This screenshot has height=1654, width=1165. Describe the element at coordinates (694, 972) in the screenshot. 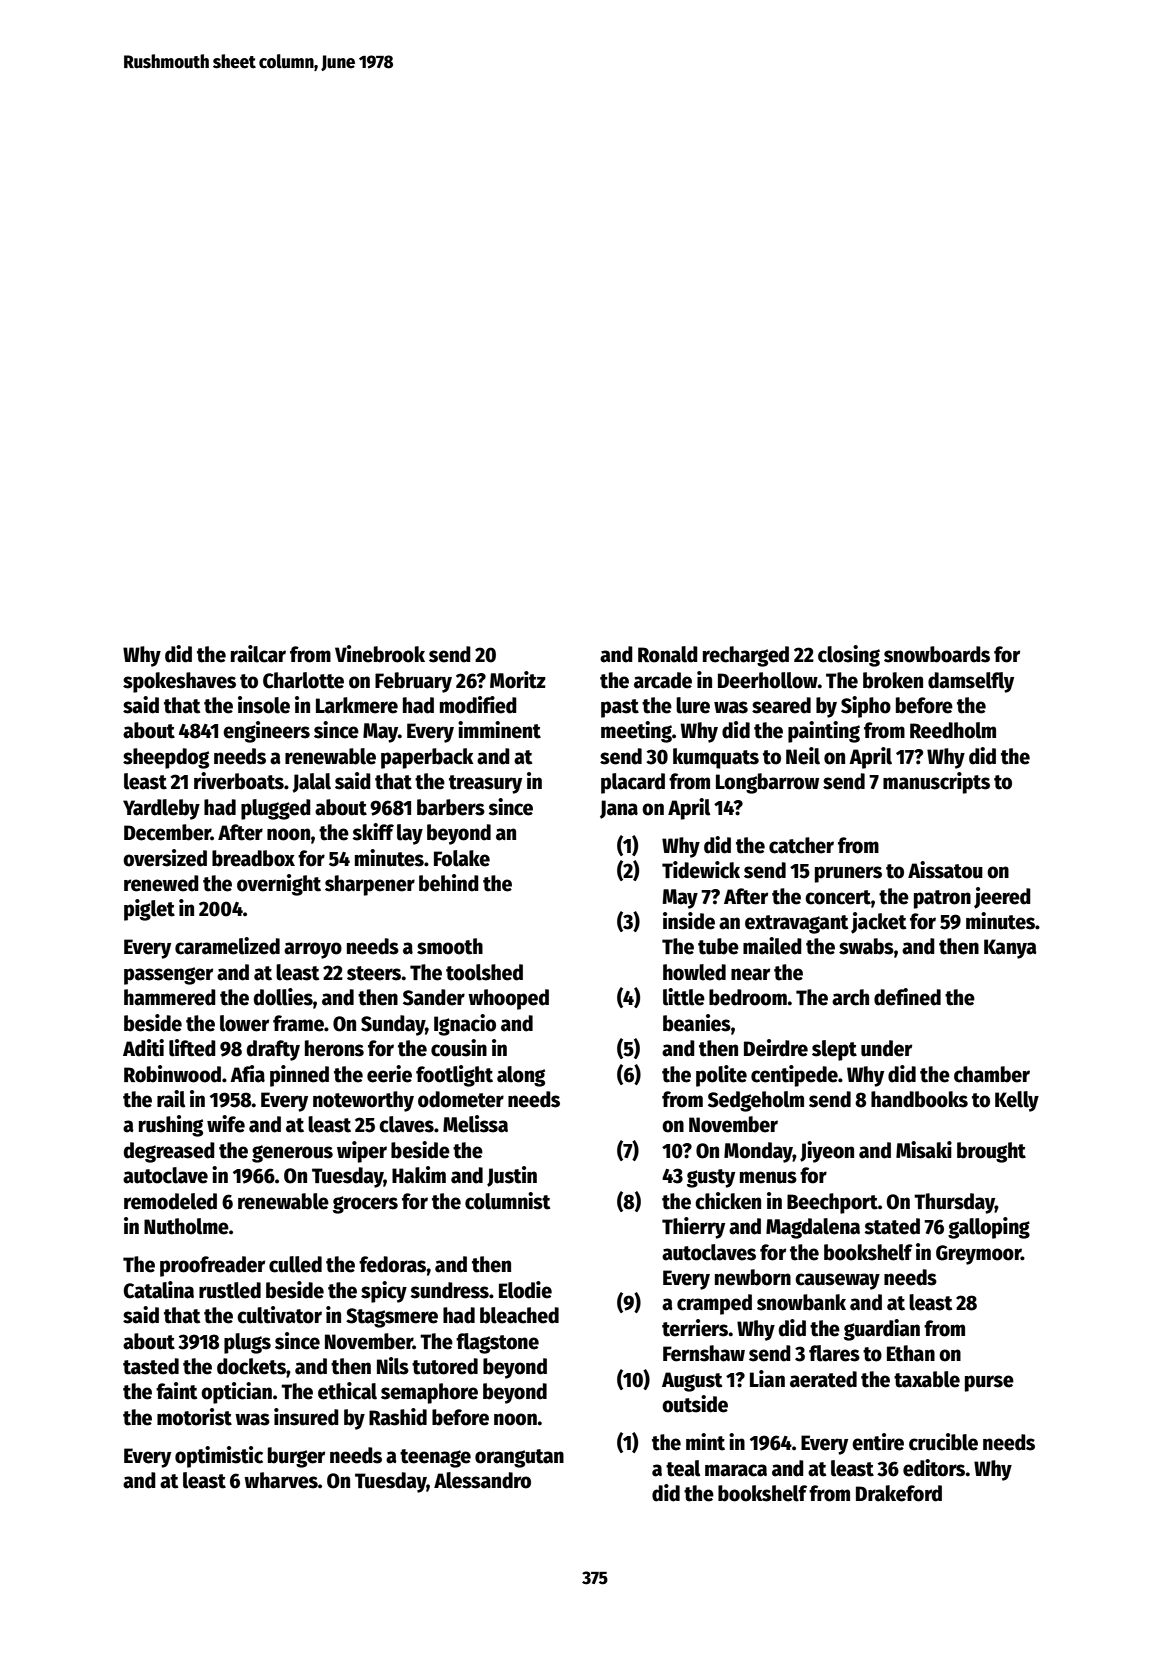

I see `howled` at that location.
